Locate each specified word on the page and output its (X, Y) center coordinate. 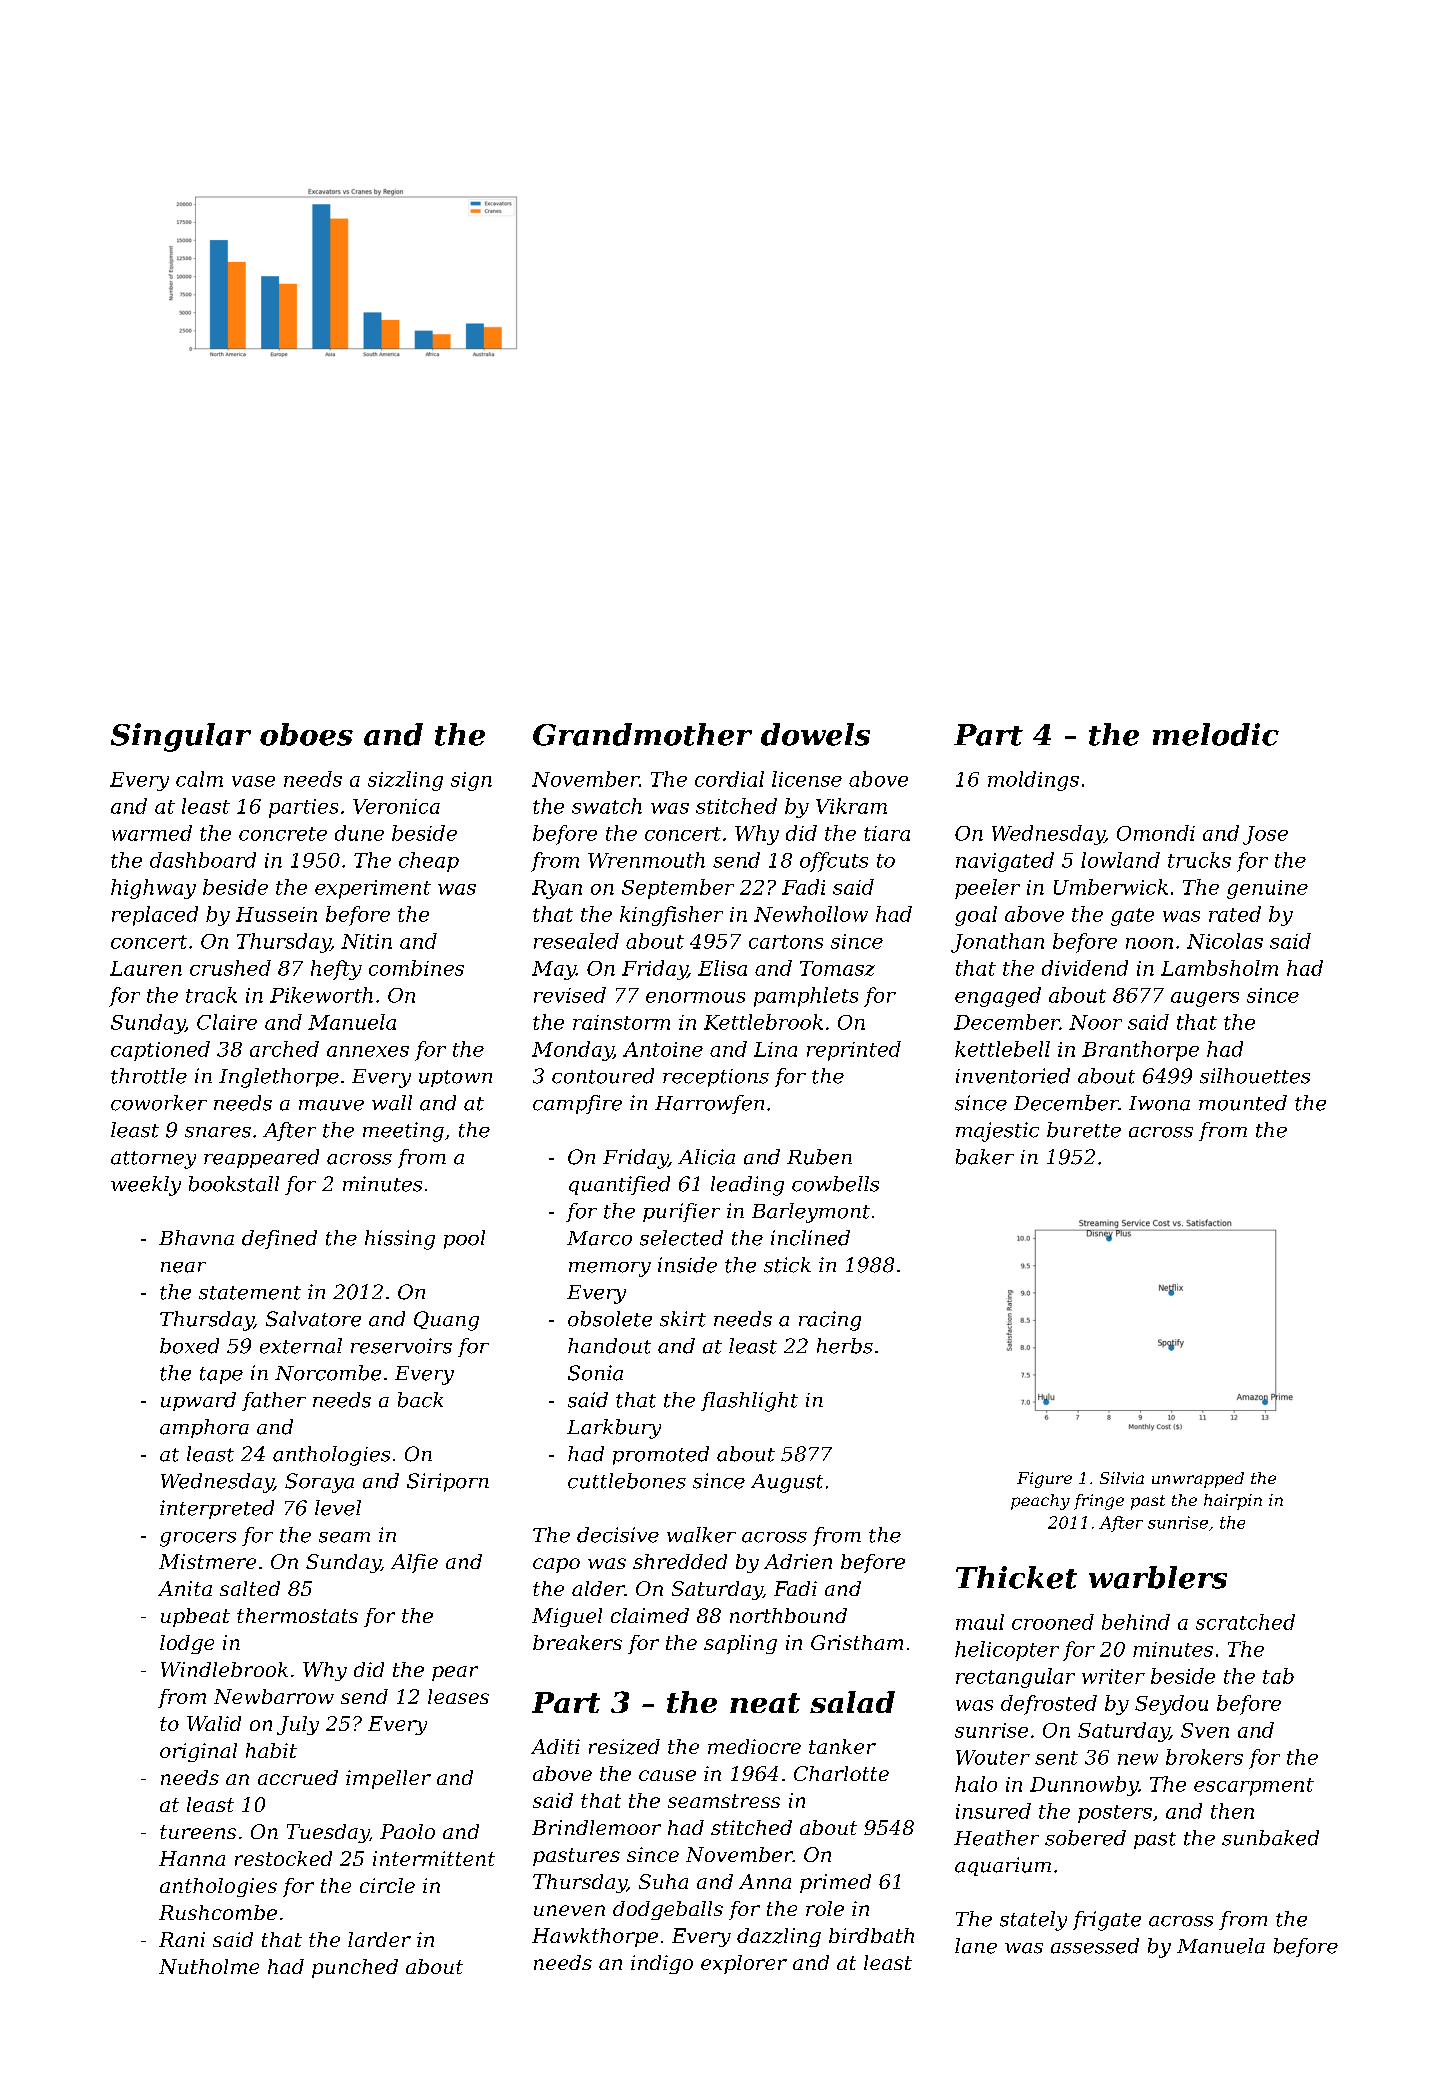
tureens (198, 1832)
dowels (815, 734)
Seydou (1171, 1705)
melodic (1216, 734)
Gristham (857, 1642)
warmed (152, 833)
